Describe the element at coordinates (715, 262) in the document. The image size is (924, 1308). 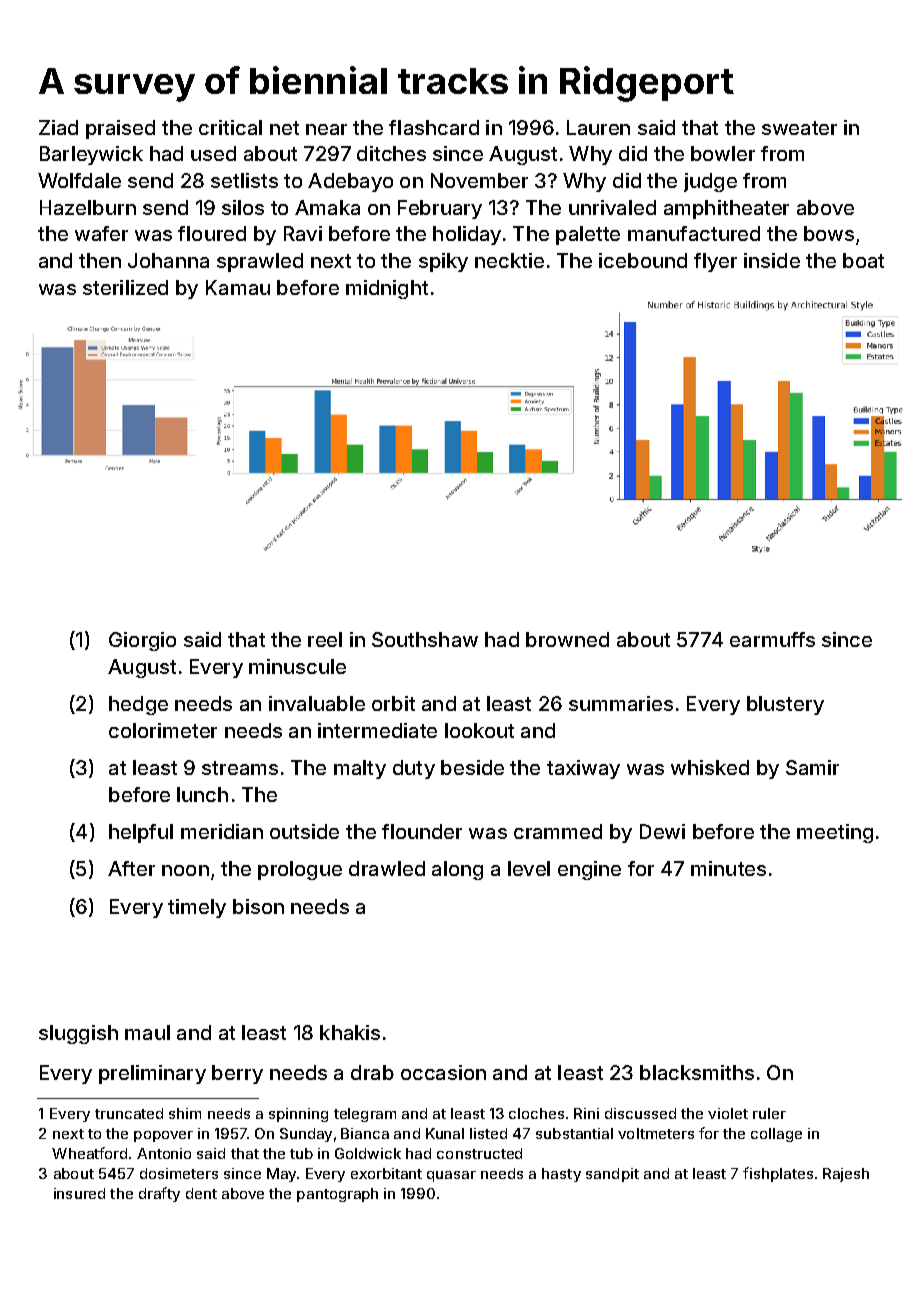
I see `flyer` at that location.
